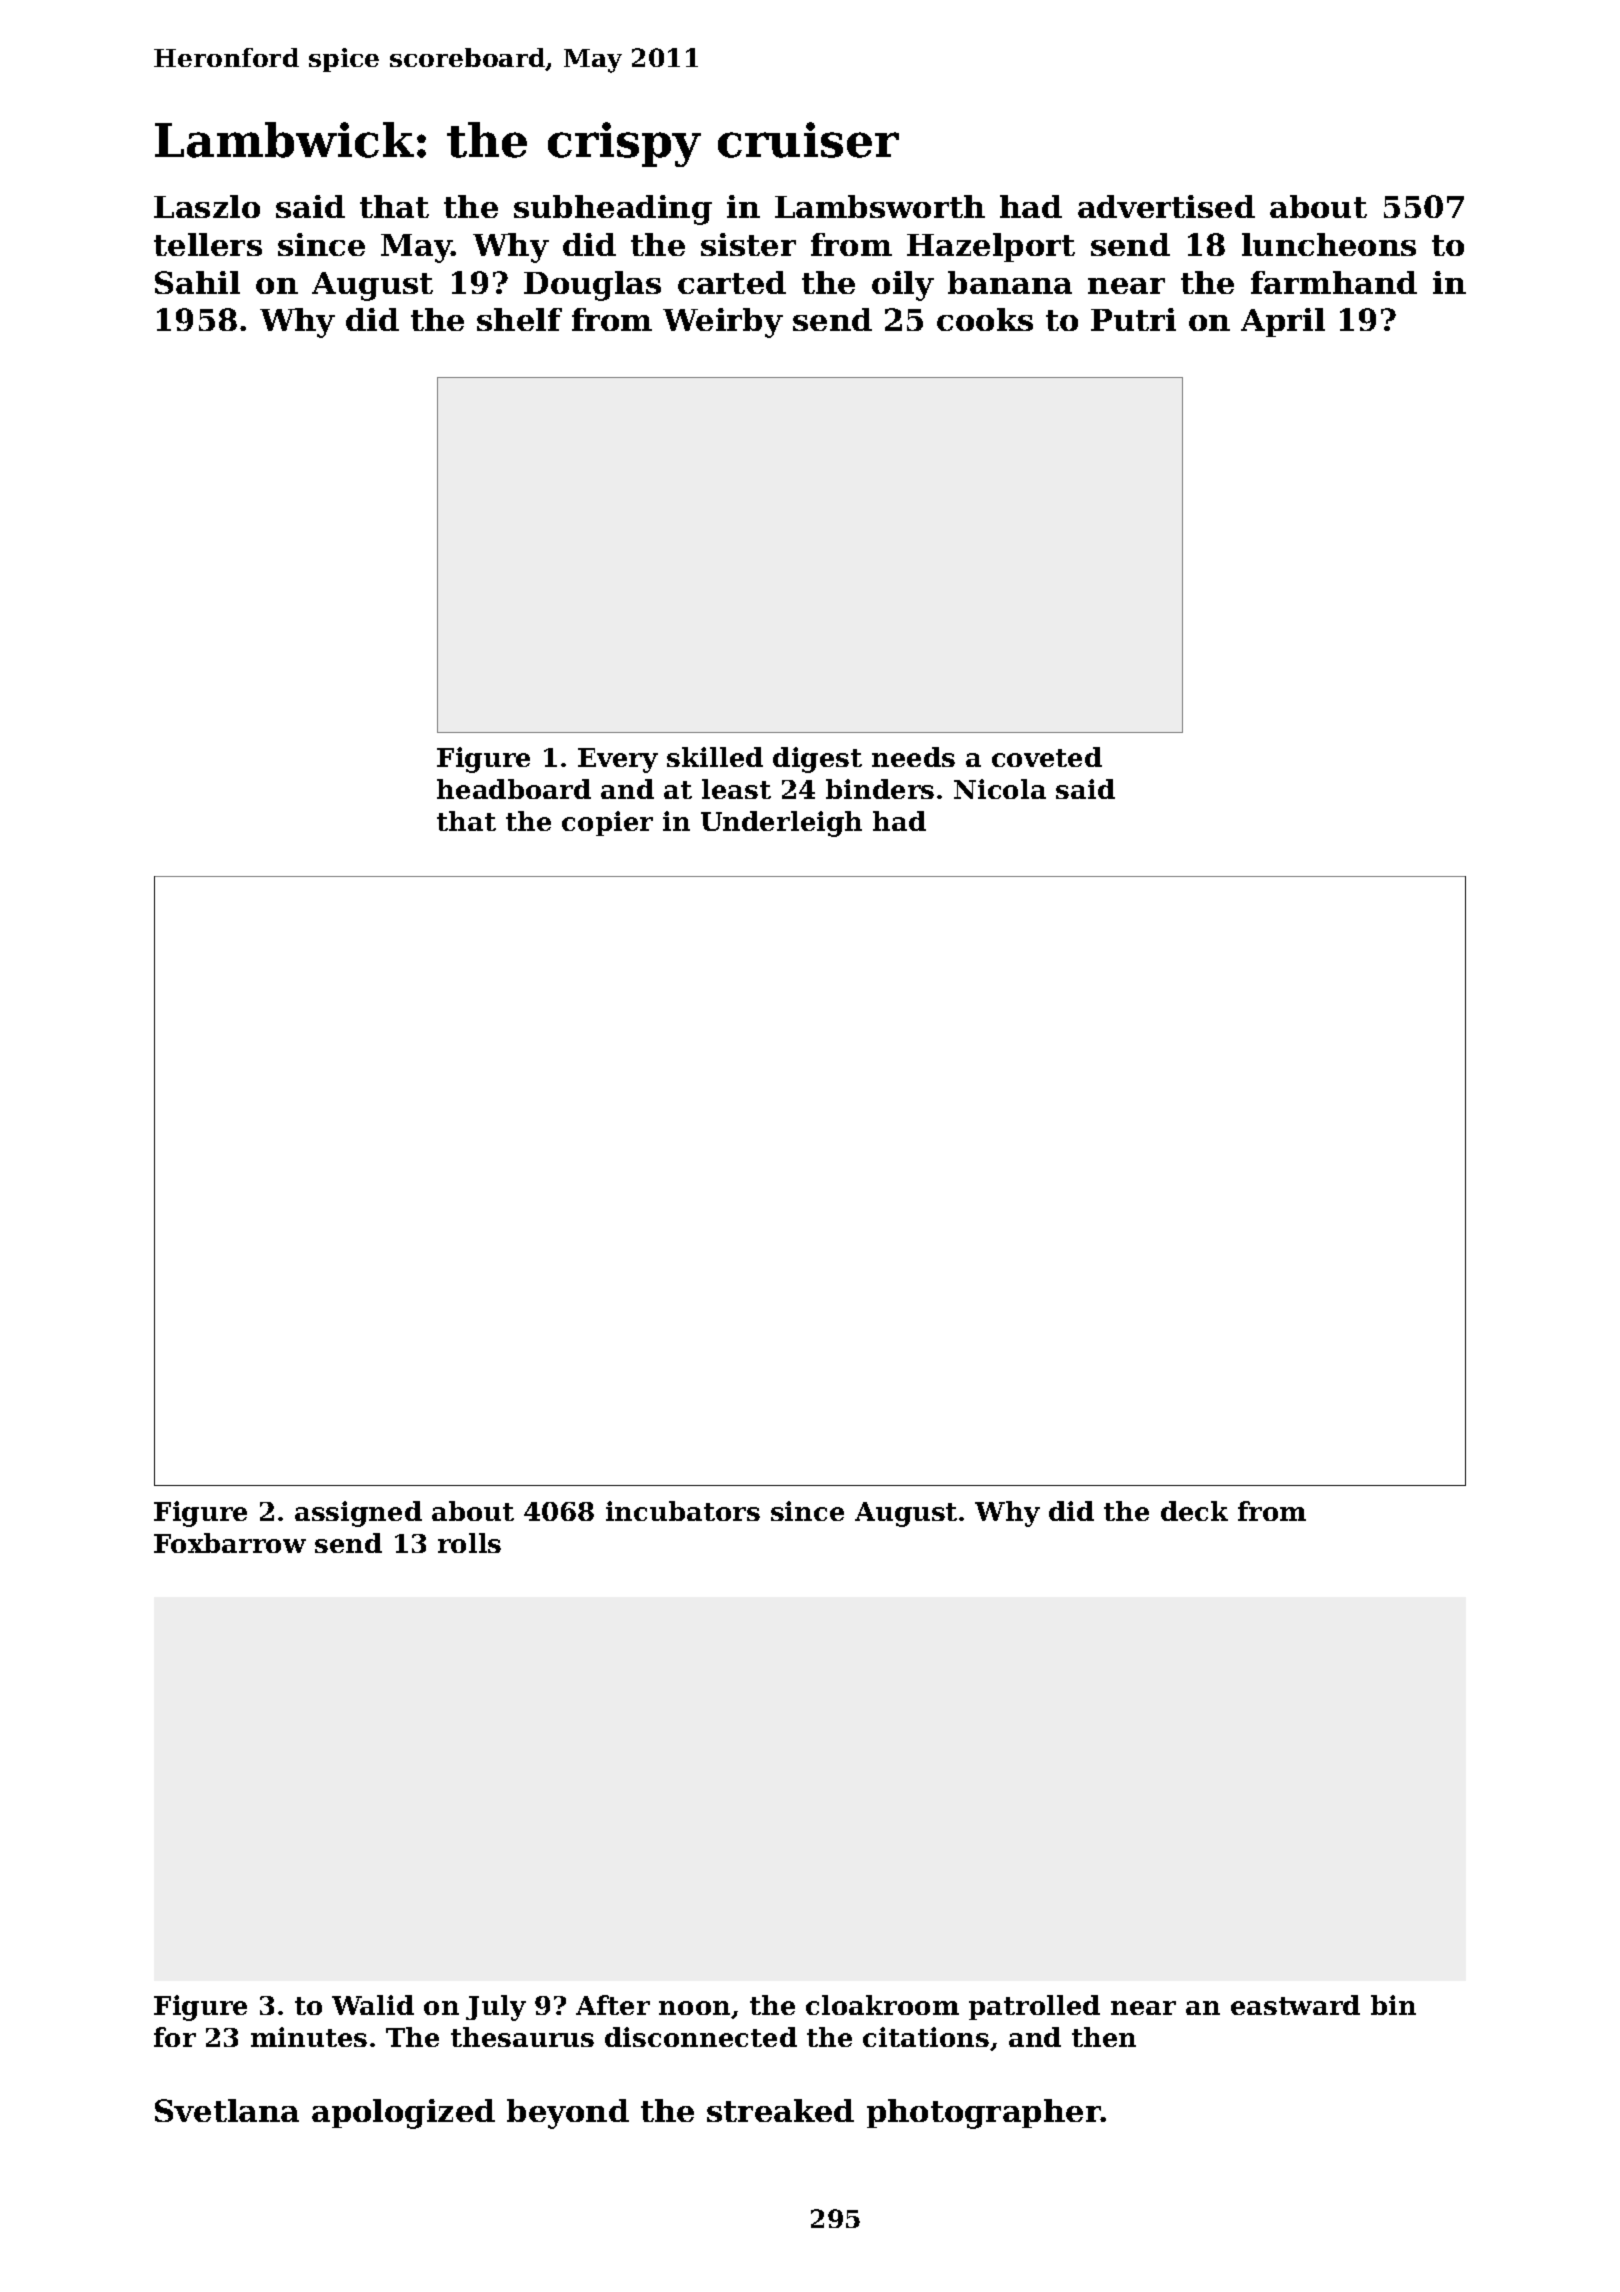 The width and height of the image is (1620, 2292). I want to click on patrolled, so click(1034, 2007).
